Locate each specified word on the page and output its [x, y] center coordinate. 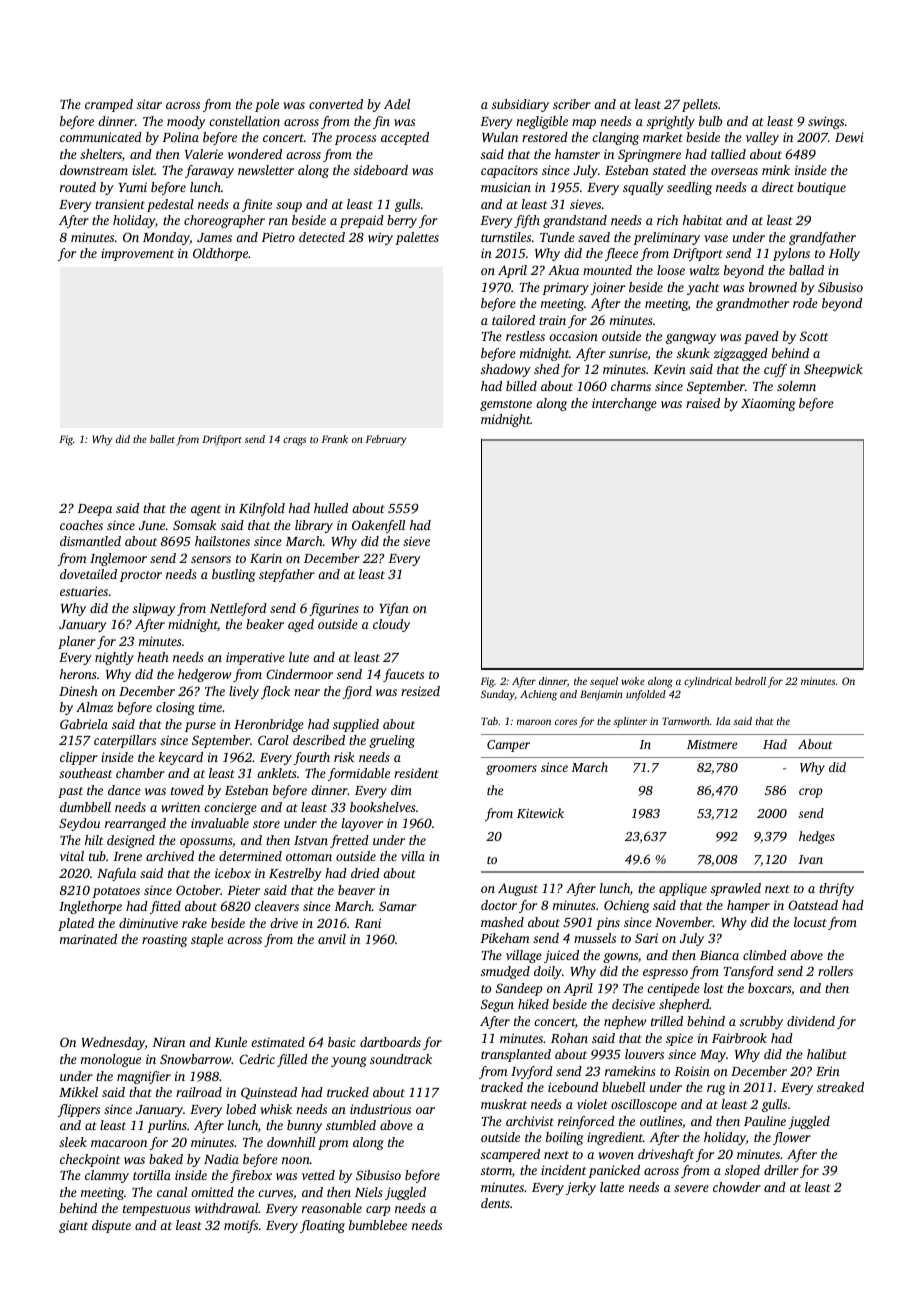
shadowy [506, 370]
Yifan [394, 609]
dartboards [390, 1042]
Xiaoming [768, 404]
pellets [700, 105]
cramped [109, 105]
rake [194, 923]
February [386, 440]
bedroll [750, 681]
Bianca [719, 955]
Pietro [278, 237]
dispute [111, 1226]
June [152, 525]
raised [703, 403]
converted [336, 104]
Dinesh [78, 691]
